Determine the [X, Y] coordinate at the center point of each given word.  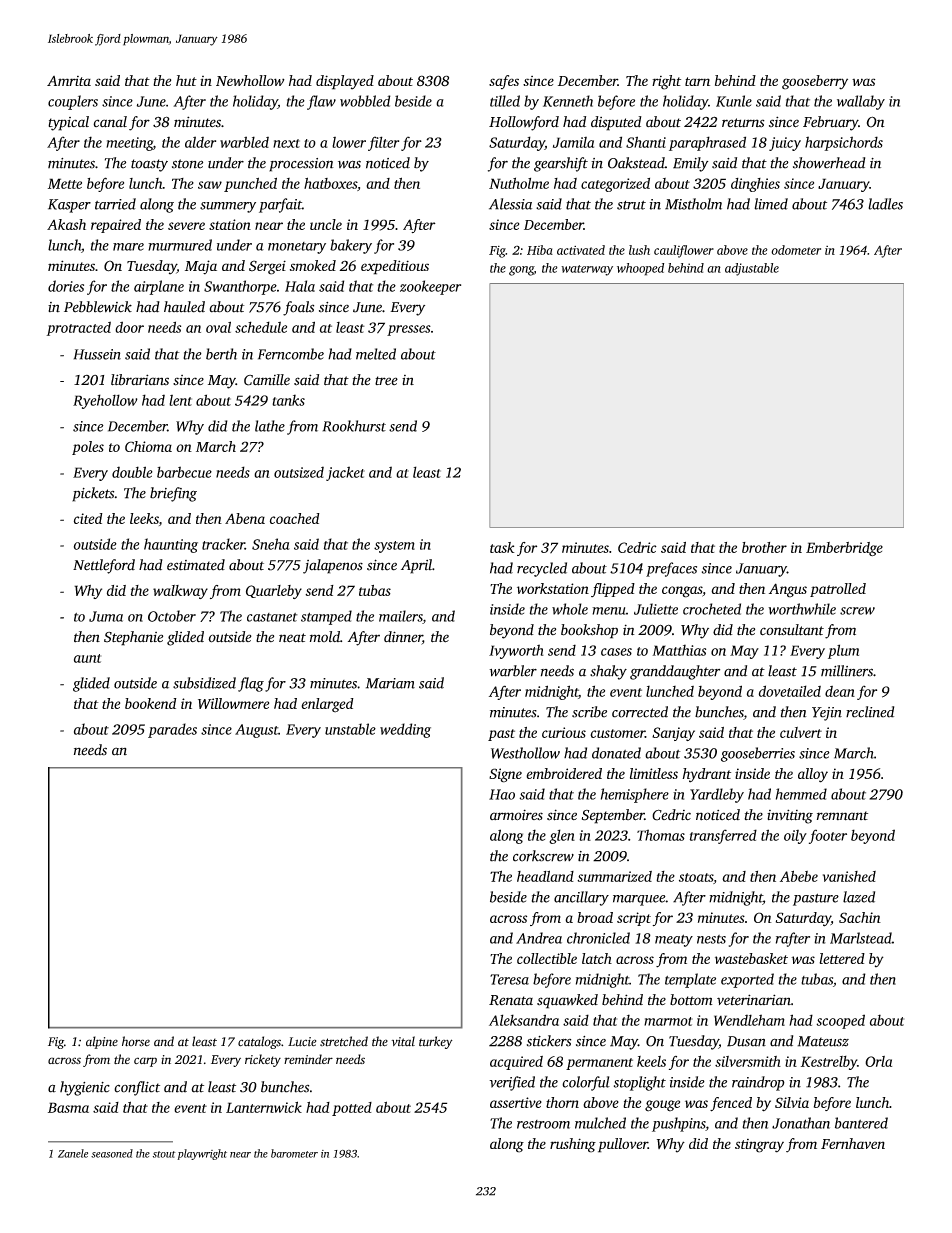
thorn [562, 1102]
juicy [785, 144]
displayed [345, 82]
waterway [587, 270]
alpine [102, 1042]
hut [186, 80]
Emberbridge [844, 549]
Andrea [539, 938]
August [256, 731]
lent [180, 400]
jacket [345, 473]
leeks [144, 518]
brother [764, 547]
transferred [723, 836]
